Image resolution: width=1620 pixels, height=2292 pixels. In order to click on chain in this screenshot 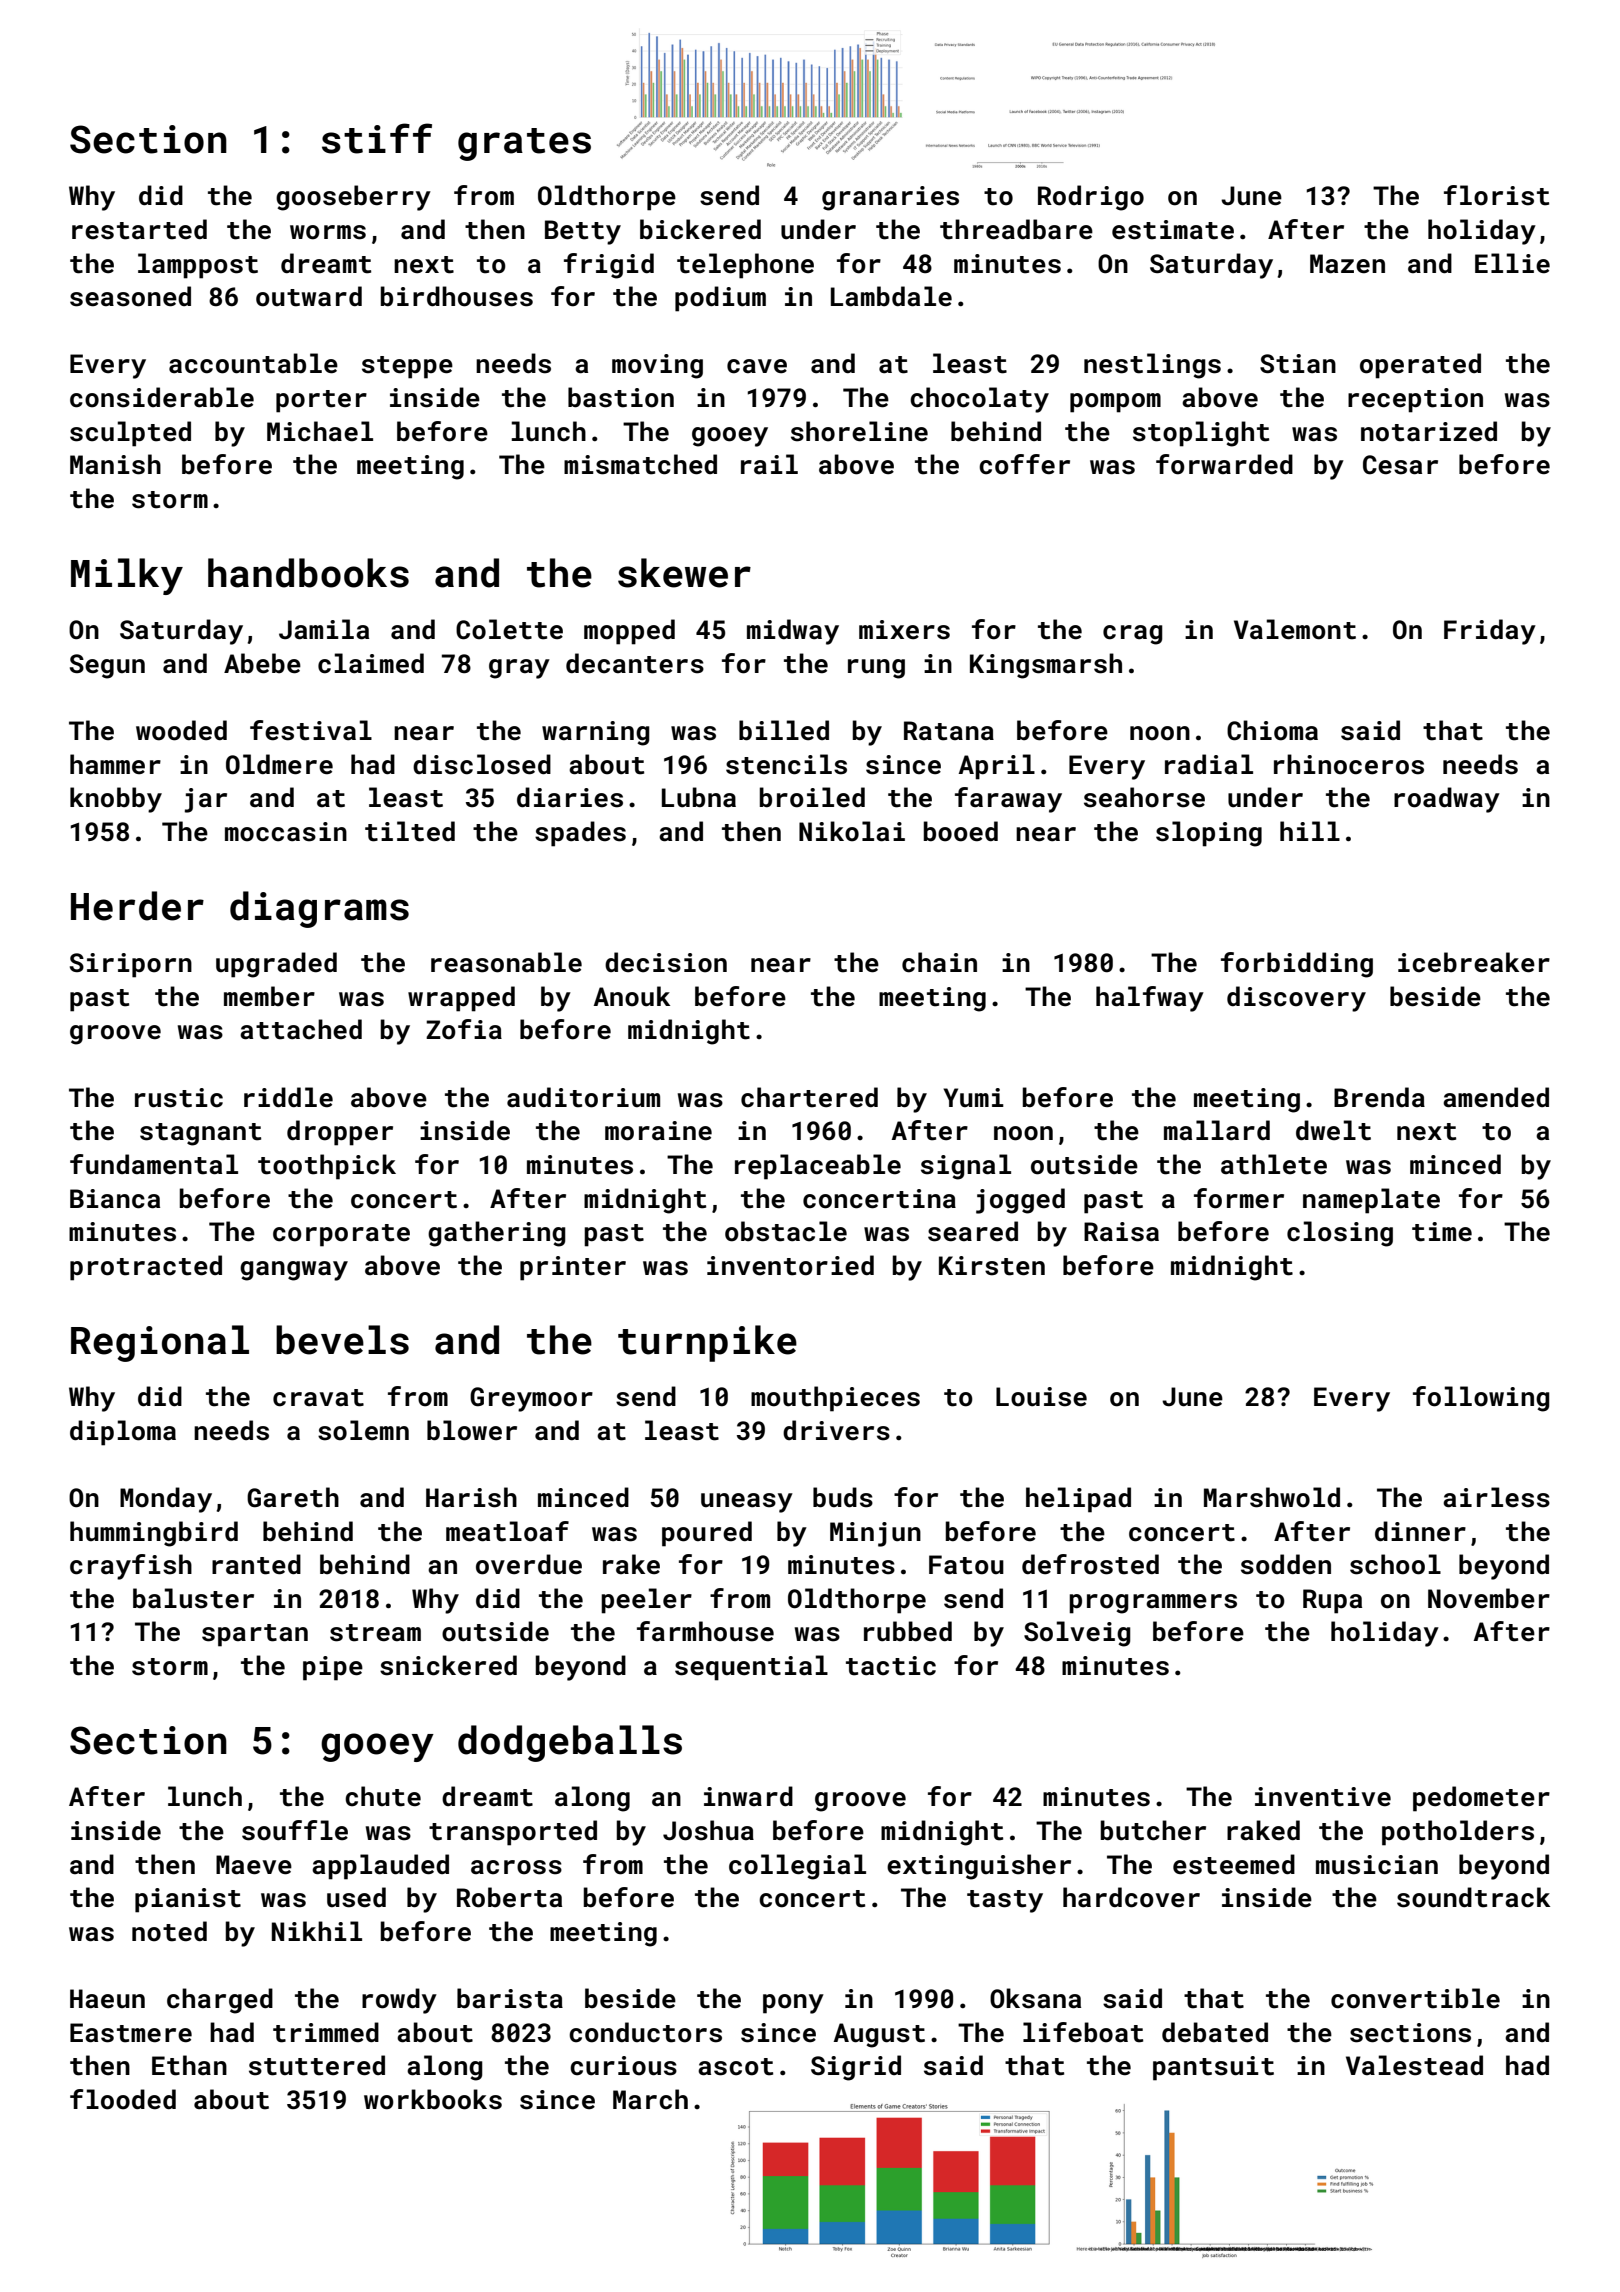, I will do `click(939, 962)`.
